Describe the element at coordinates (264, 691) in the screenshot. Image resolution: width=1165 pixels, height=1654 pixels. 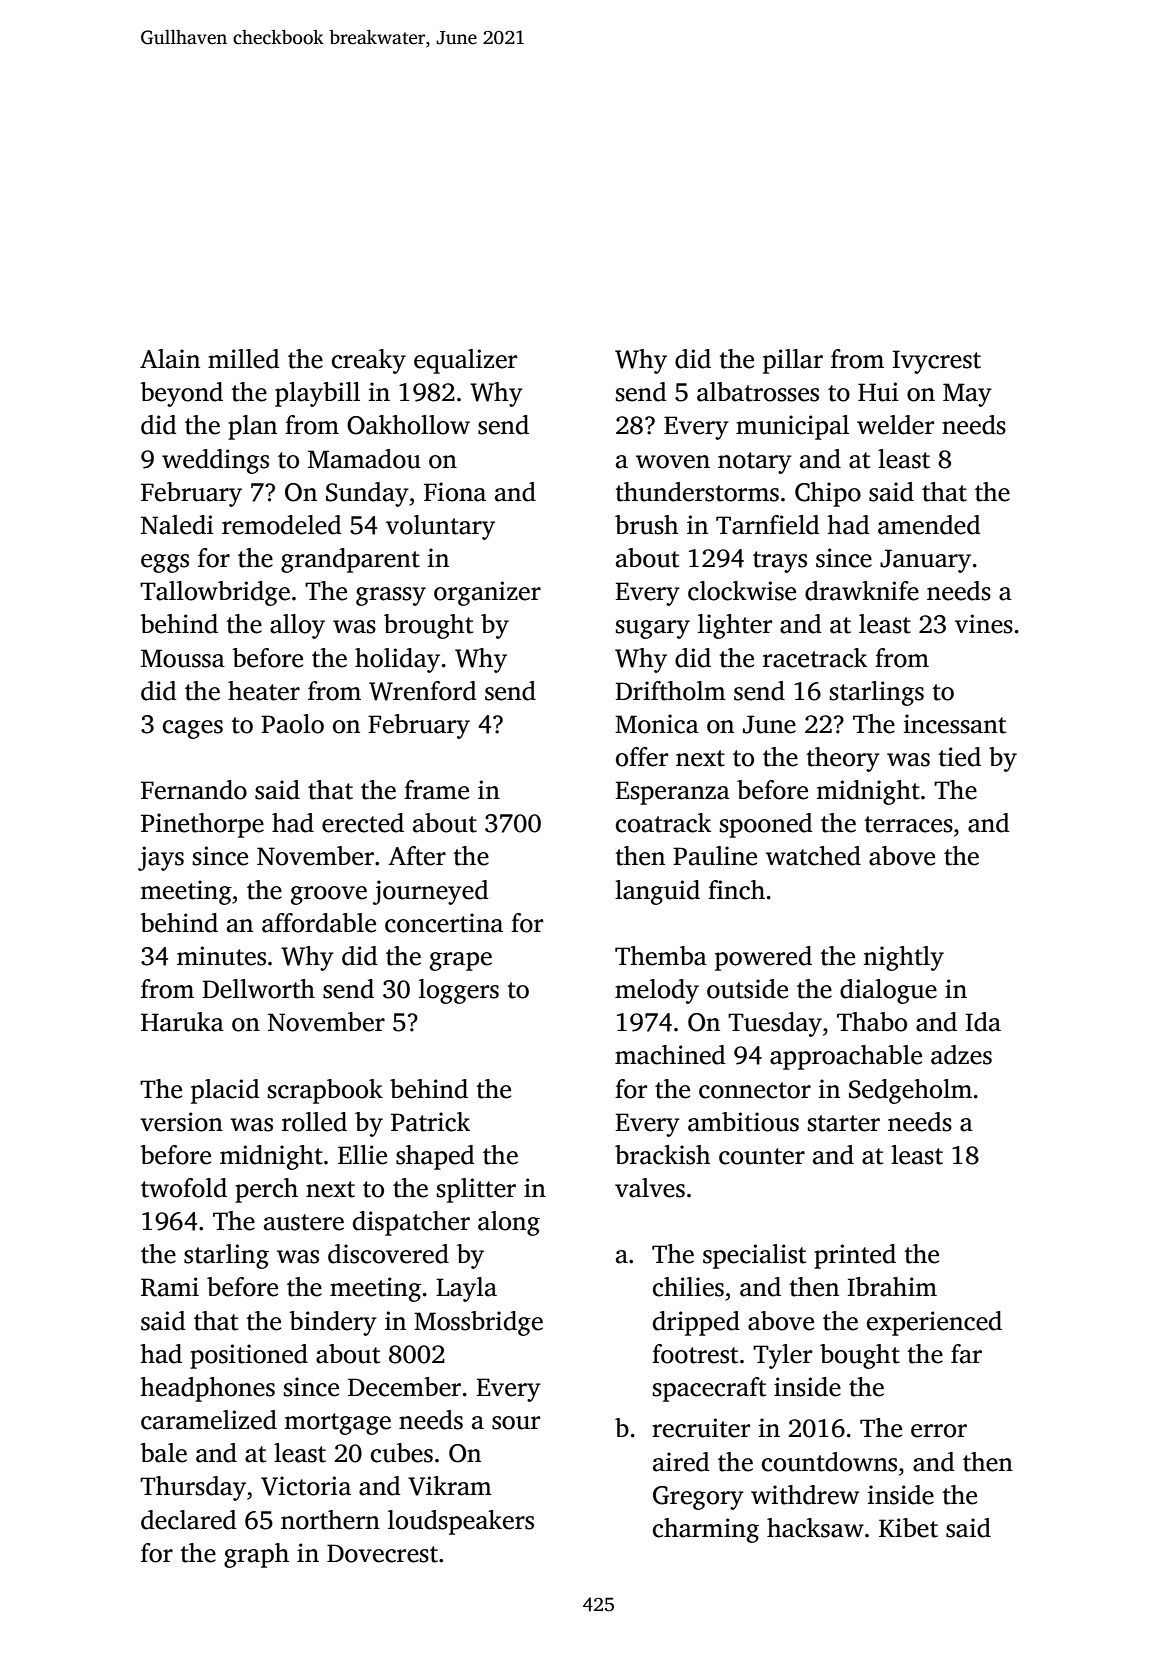
I see `heater` at that location.
